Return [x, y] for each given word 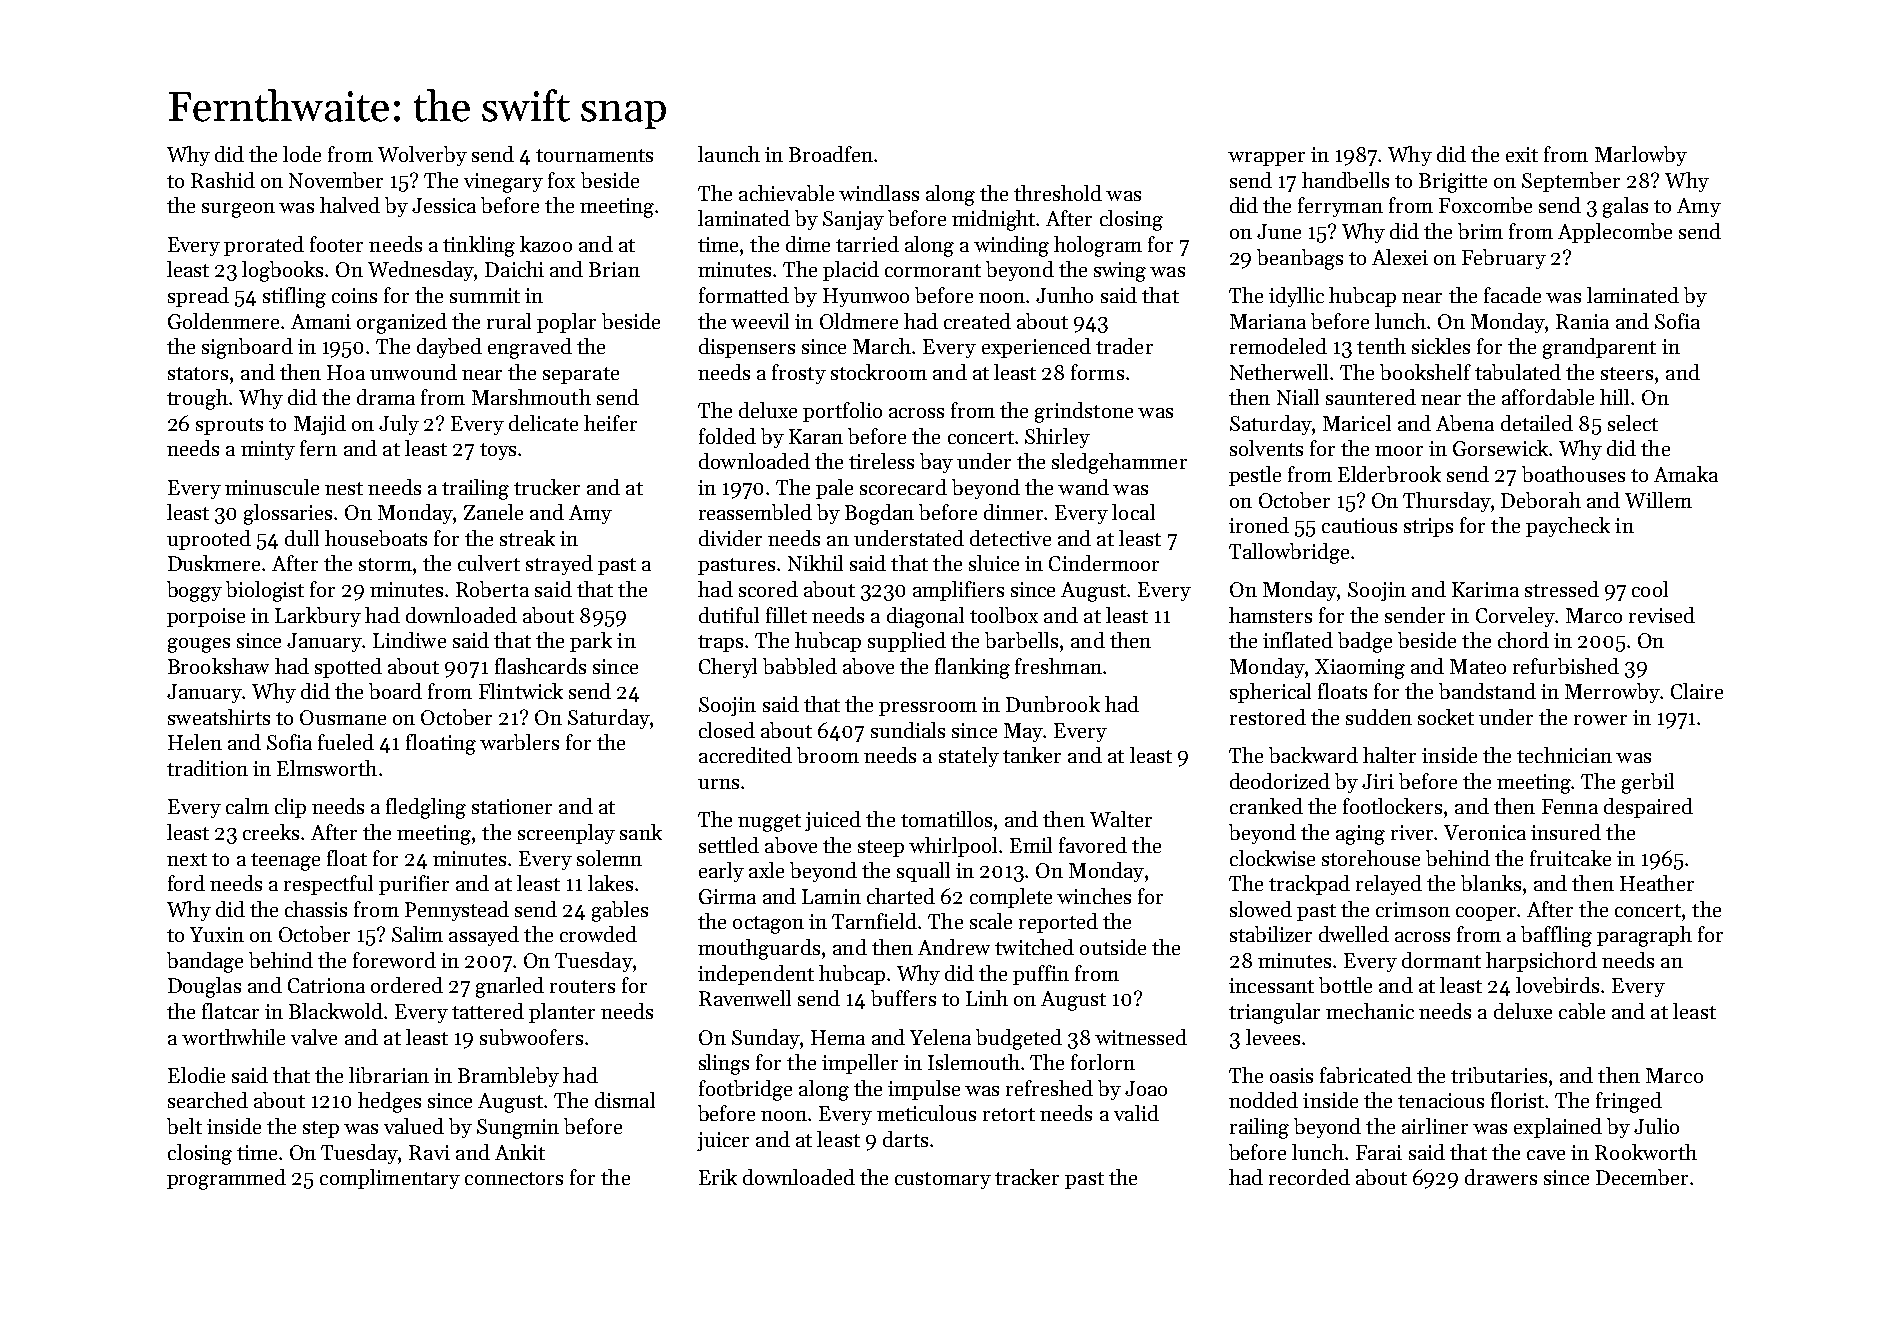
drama [386, 397]
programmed [226, 1179]
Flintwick [521, 691]
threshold [1058, 193]
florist [1518, 1100]
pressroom [928, 709]
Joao [1146, 1088]
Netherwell [1280, 372]
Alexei [1400, 257]
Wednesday [421, 271]
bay [936, 463]
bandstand [1487, 691]
